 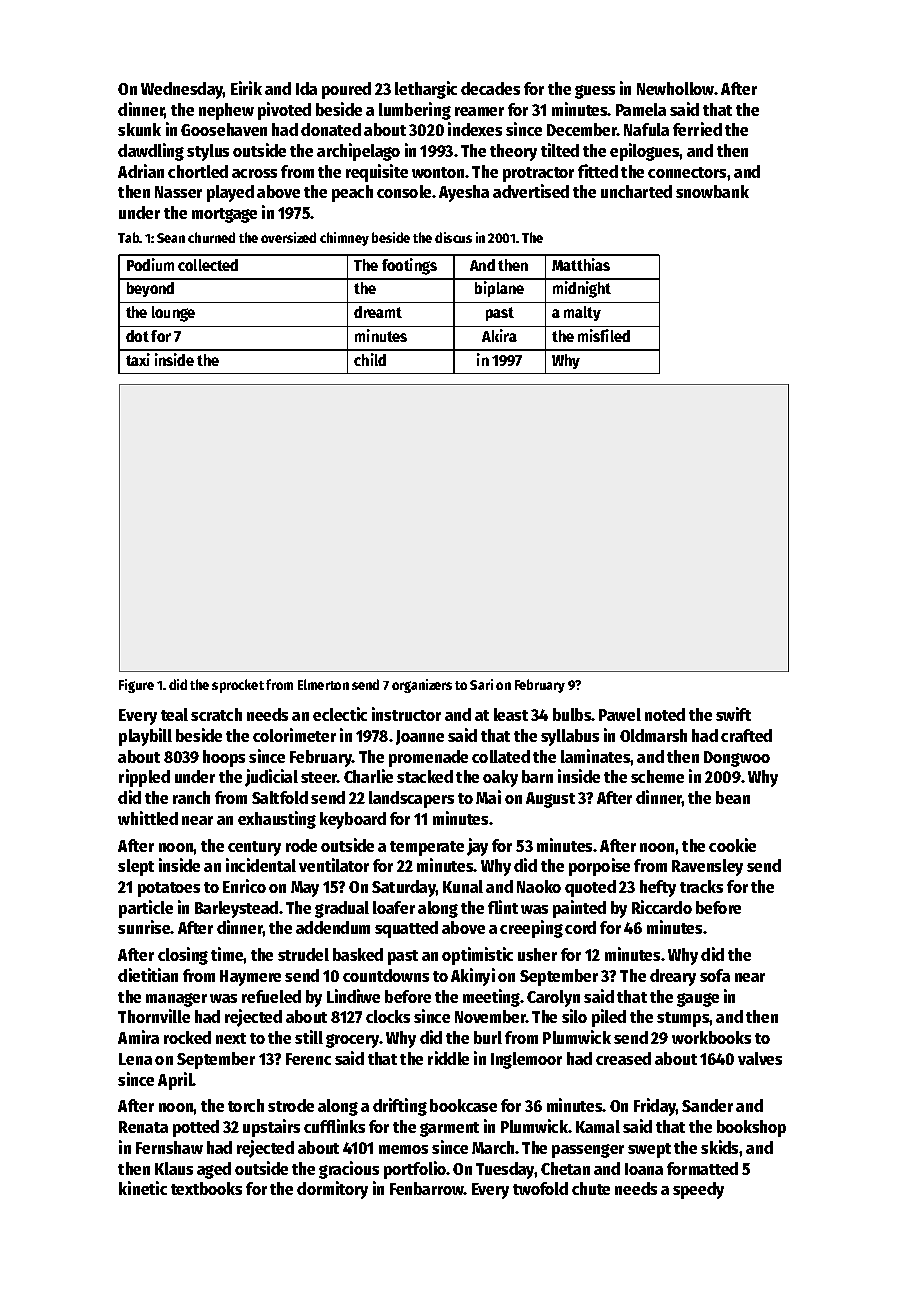 What do you see at coordinates (406, 714) in the screenshot?
I see `instructor` at bounding box center [406, 714].
